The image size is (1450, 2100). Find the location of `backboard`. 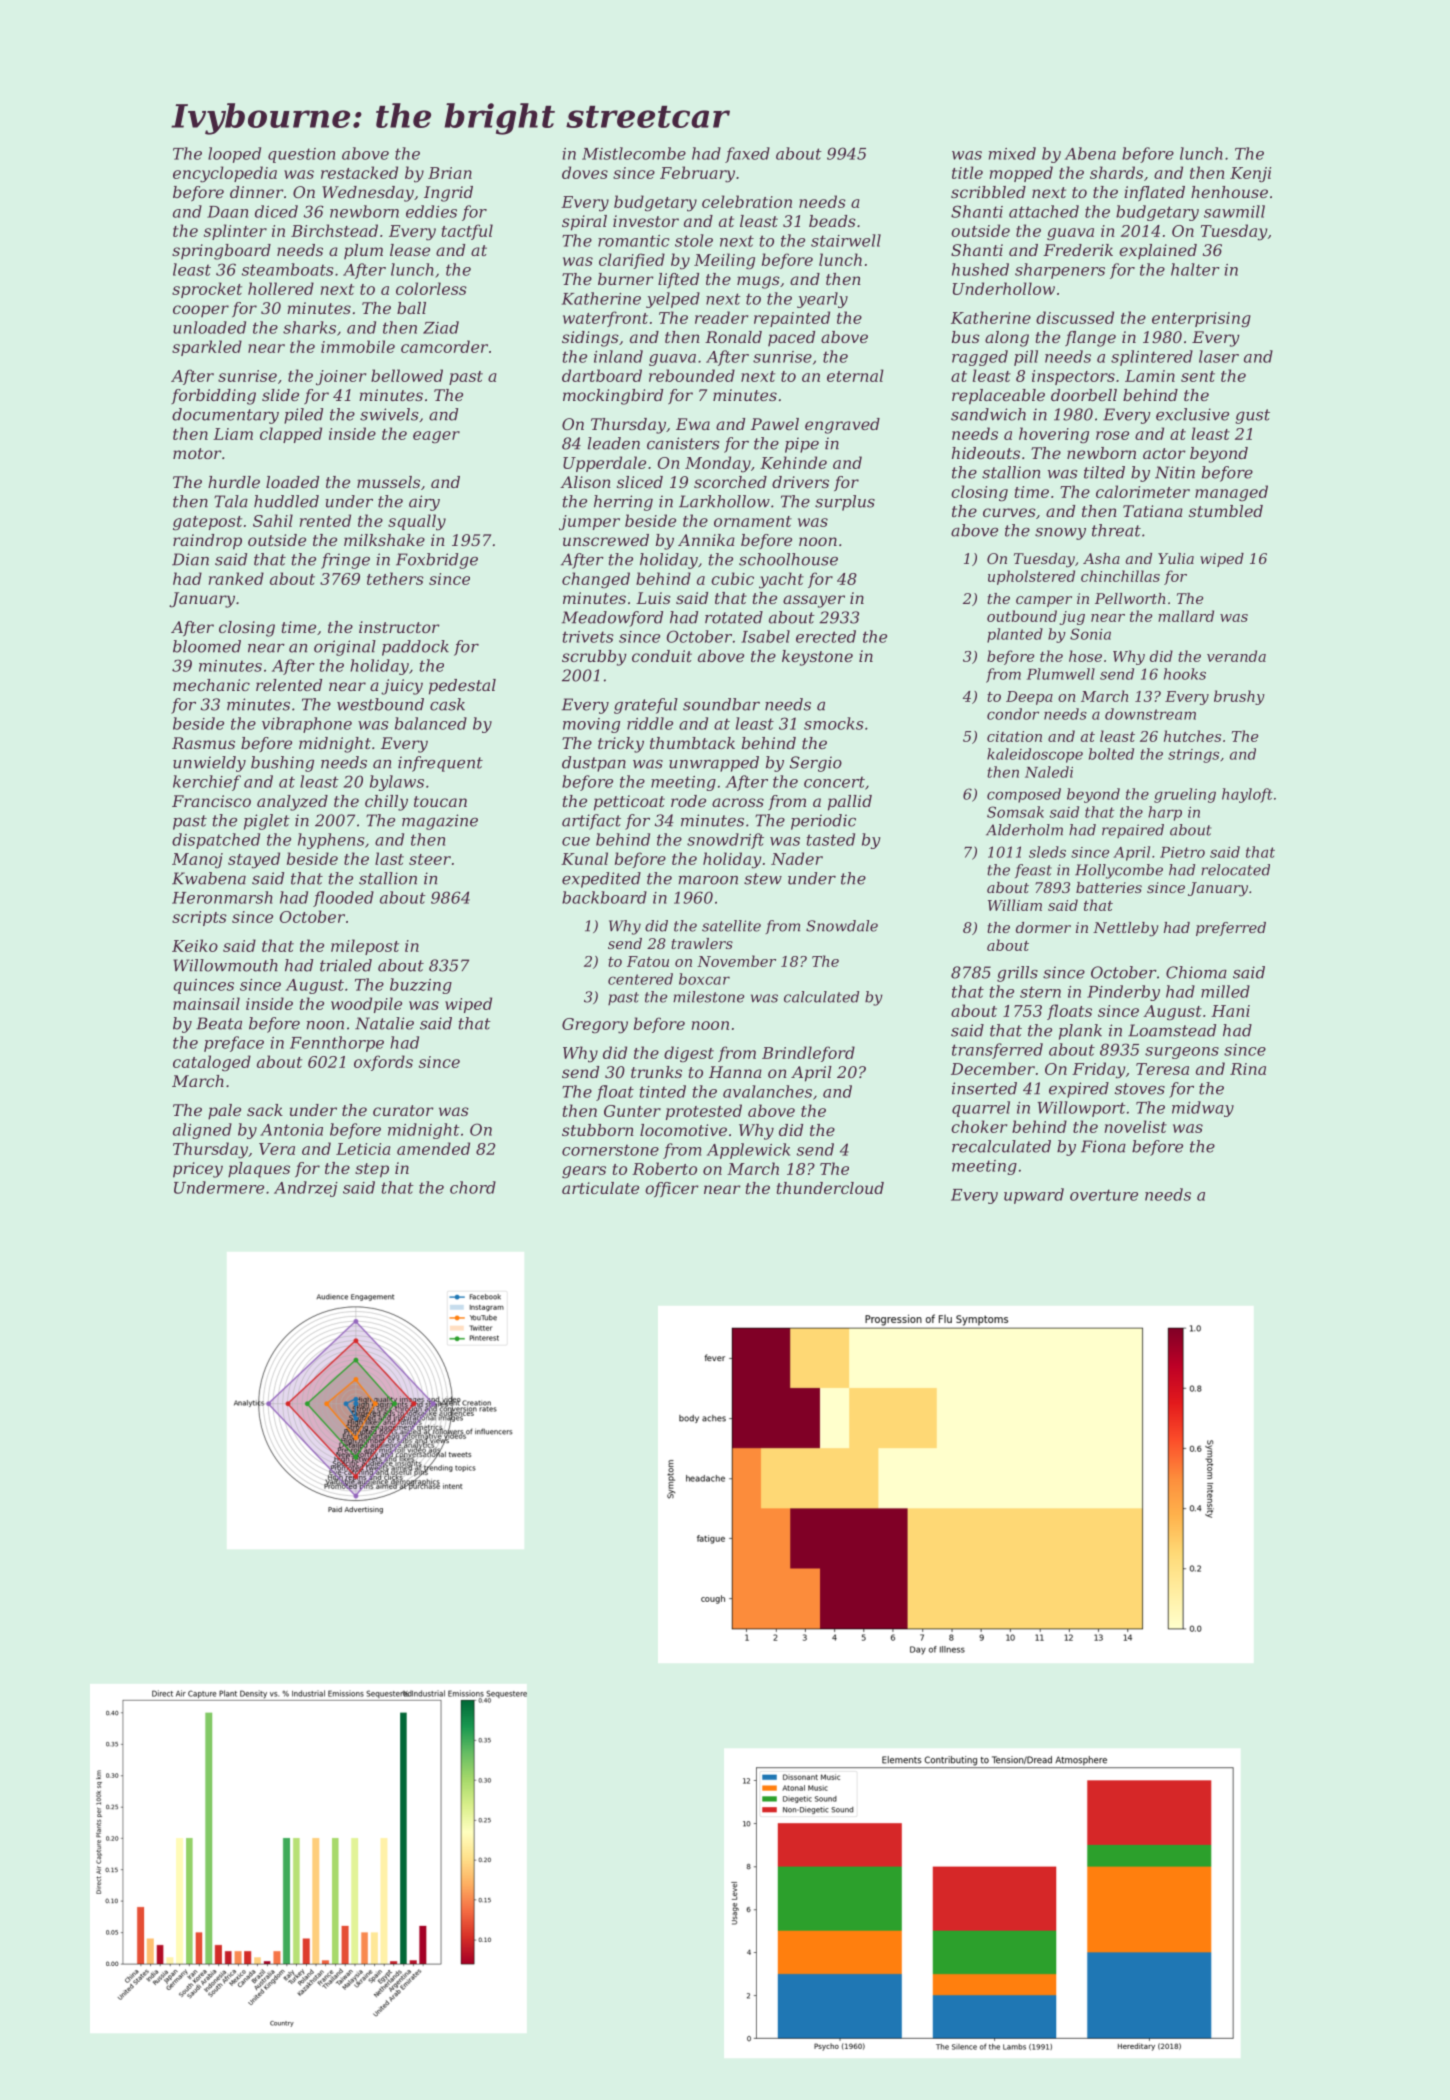

backboard is located at coordinates (604, 897).
